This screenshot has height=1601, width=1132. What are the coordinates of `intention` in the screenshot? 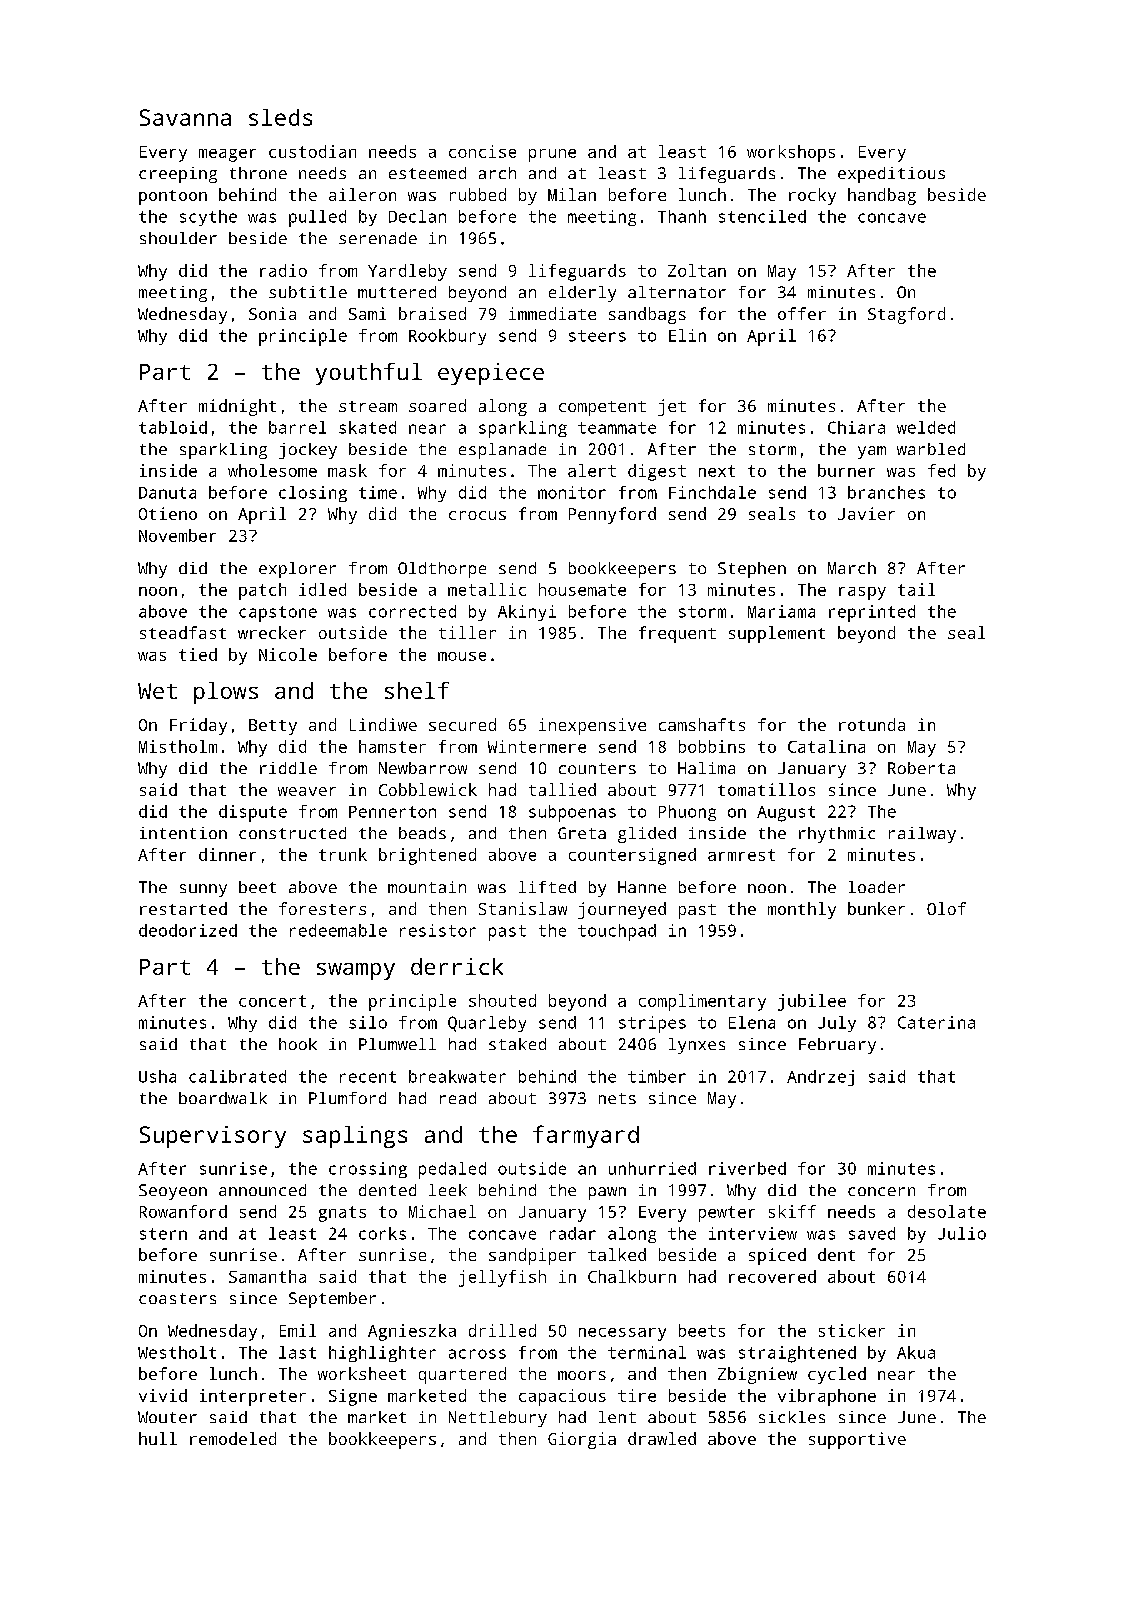 It's located at (183, 833).
